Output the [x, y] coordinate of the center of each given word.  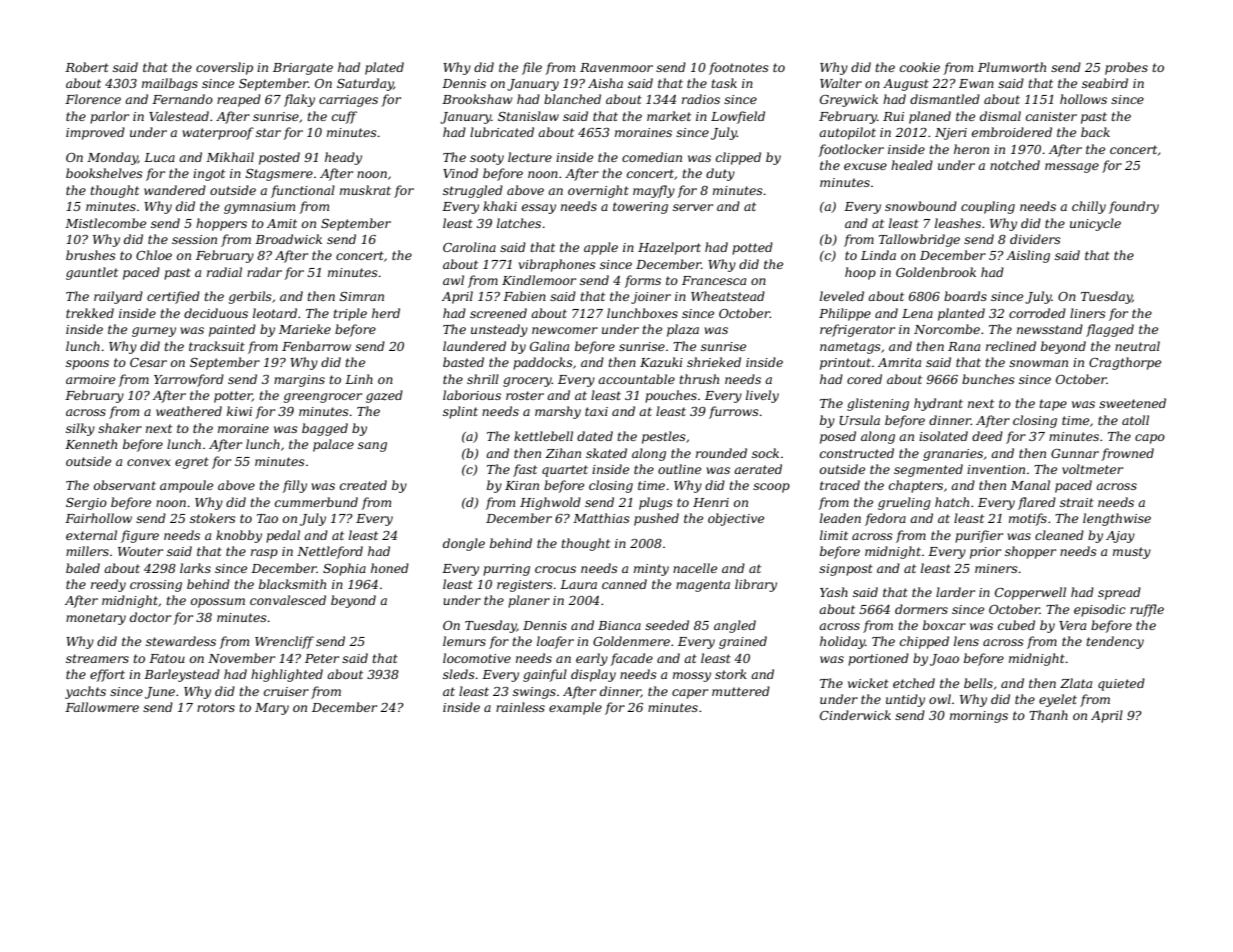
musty [1132, 553]
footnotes [739, 68]
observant [125, 485]
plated [384, 68]
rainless [520, 707]
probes [1126, 68]
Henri [711, 502]
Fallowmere [102, 707]
